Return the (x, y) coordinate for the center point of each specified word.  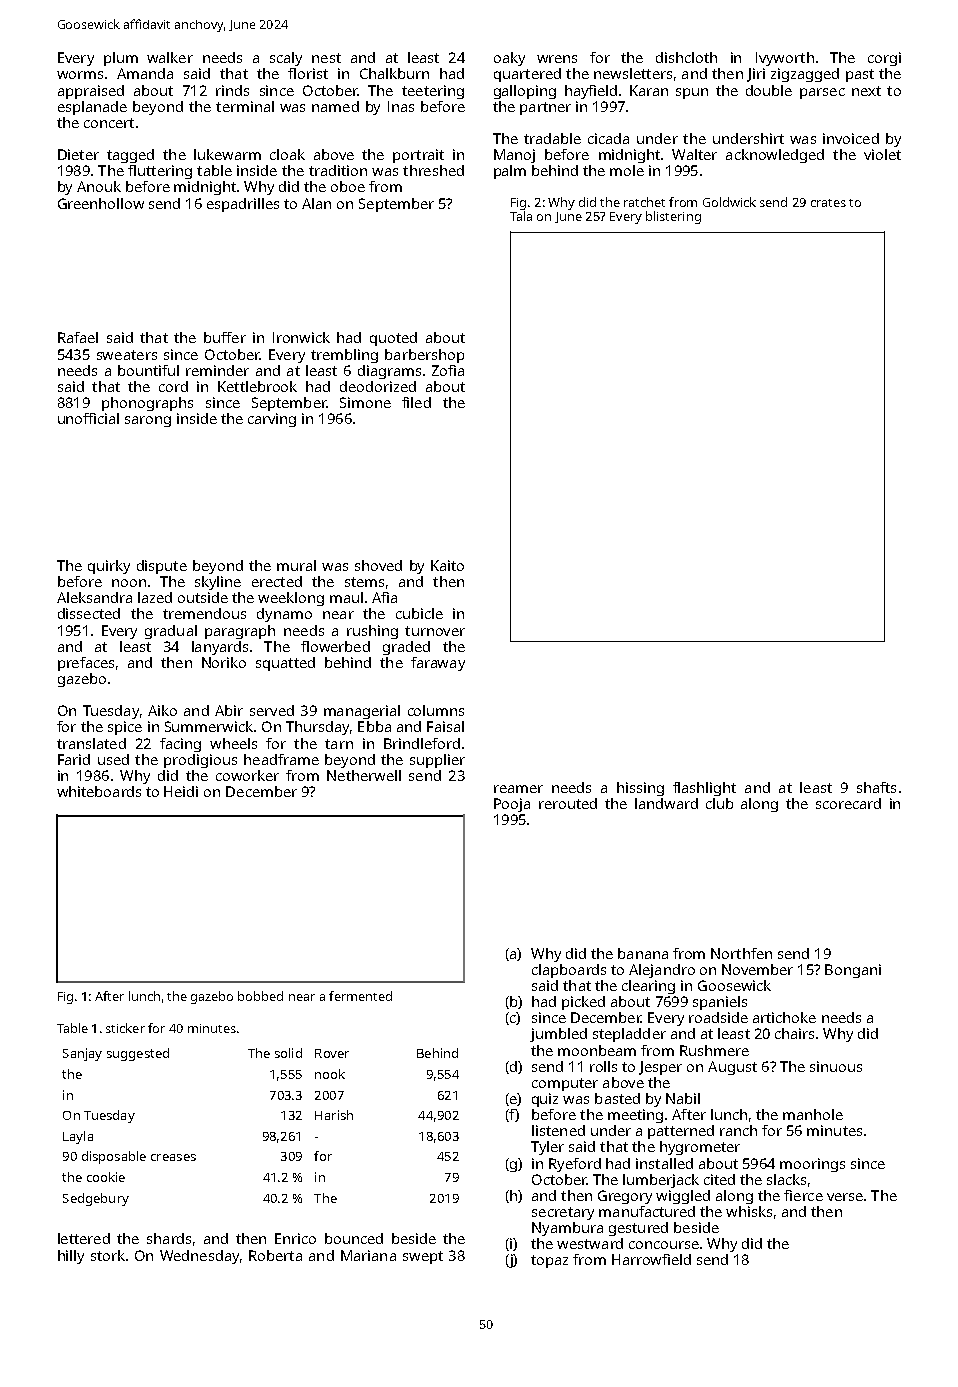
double (769, 90)
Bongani (853, 971)
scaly (286, 59)
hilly (71, 1257)
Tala (521, 216)
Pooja (512, 805)
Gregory (625, 1197)
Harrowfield (651, 1259)
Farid (74, 759)
